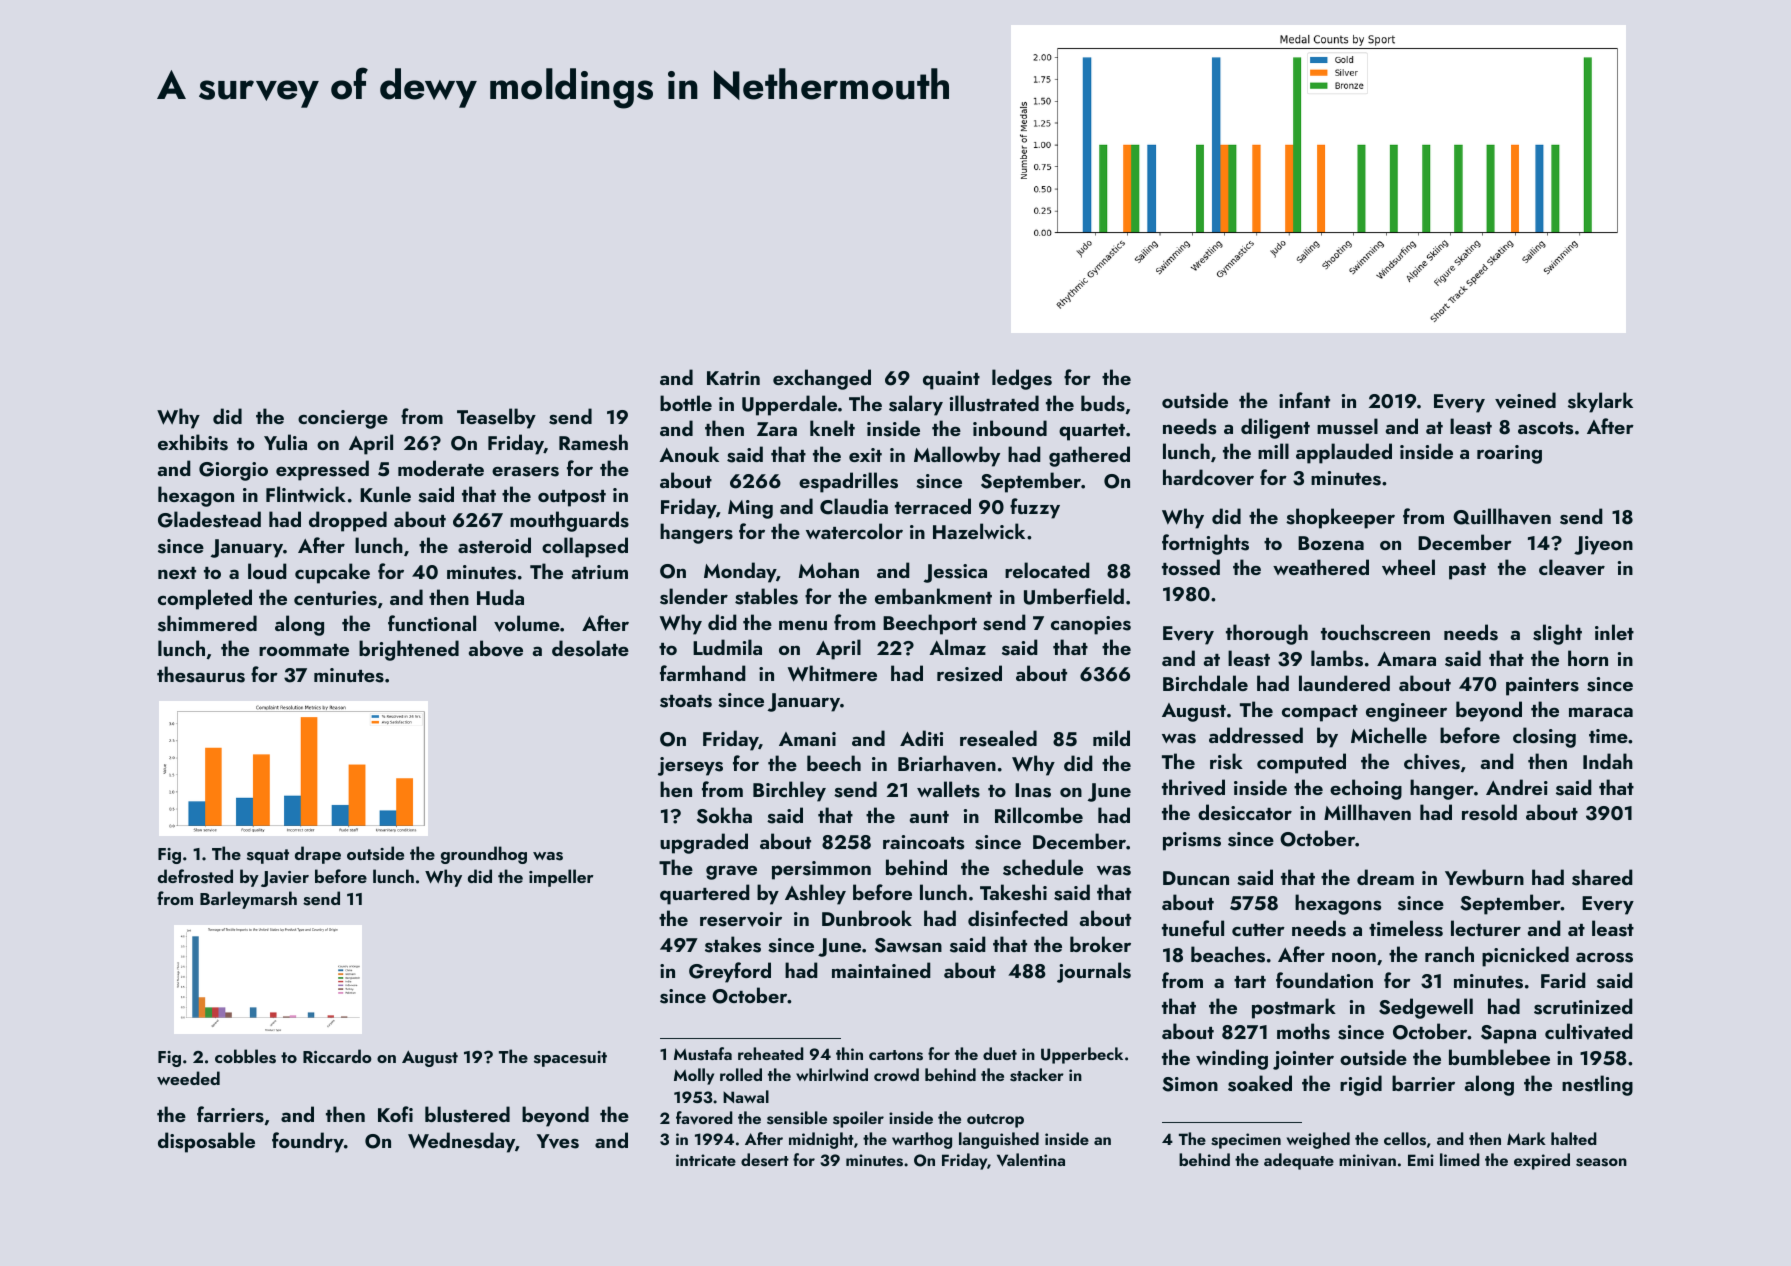  Describe the element at coordinates (177, 573) in the screenshot. I see `next` at that location.
